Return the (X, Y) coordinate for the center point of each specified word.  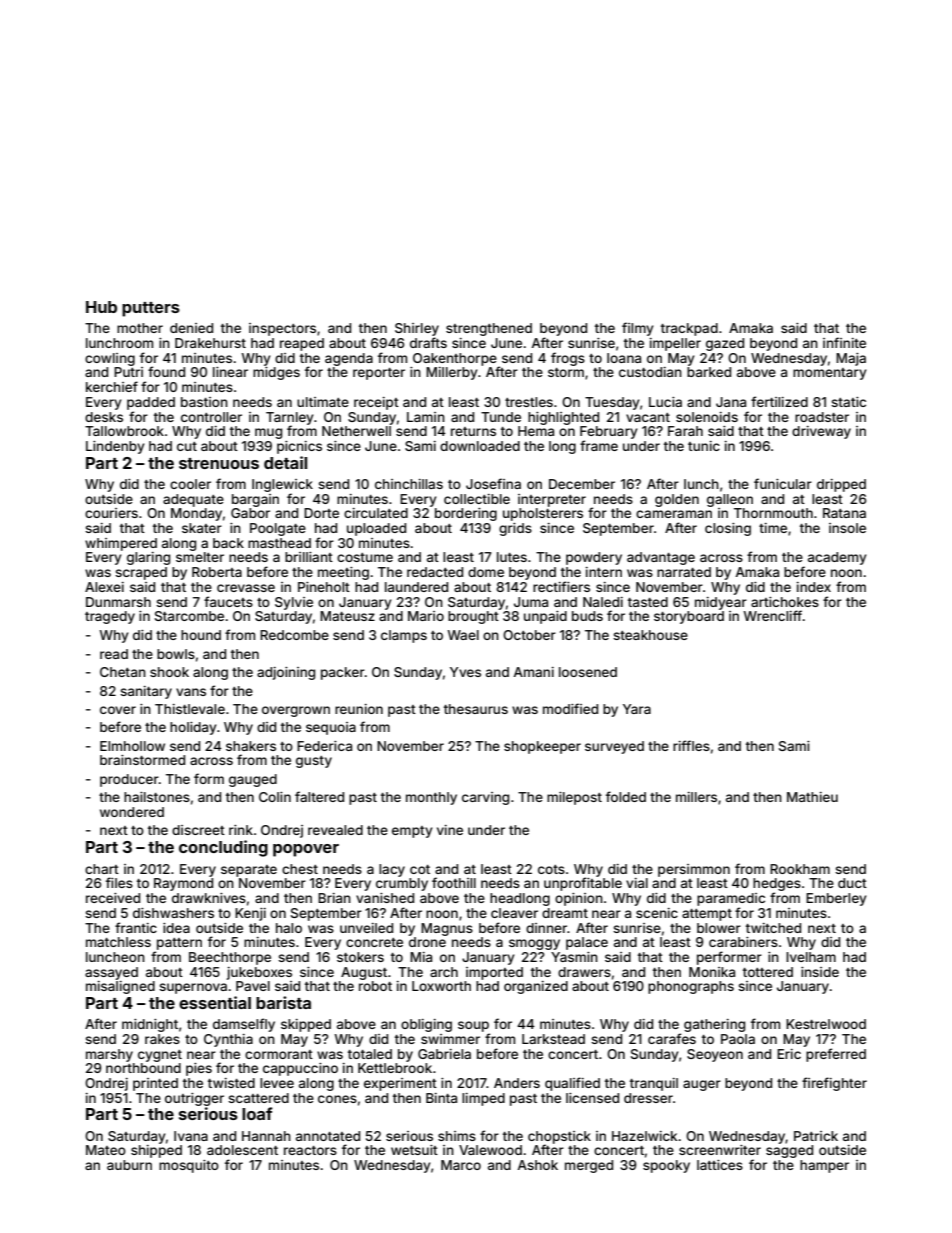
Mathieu (812, 797)
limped (483, 1099)
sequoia (331, 728)
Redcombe (294, 635)
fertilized (779, 401)
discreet (198, 830)
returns (473, 431)
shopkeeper (542, 747)
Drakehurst (210, 343)
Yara (637, 709)
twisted (231, 1083)
